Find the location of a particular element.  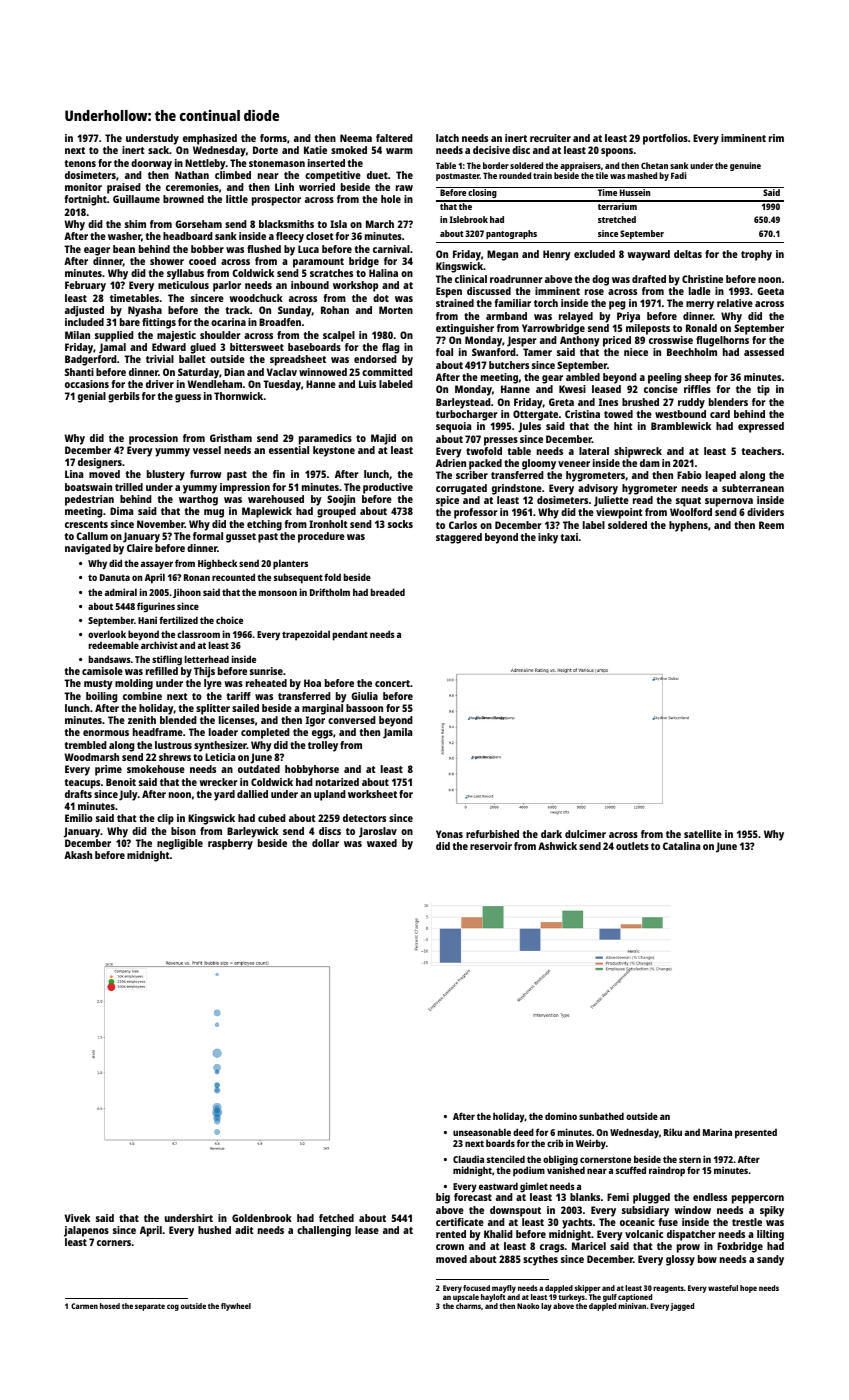

satellite is located at coordinates (703, 834).
